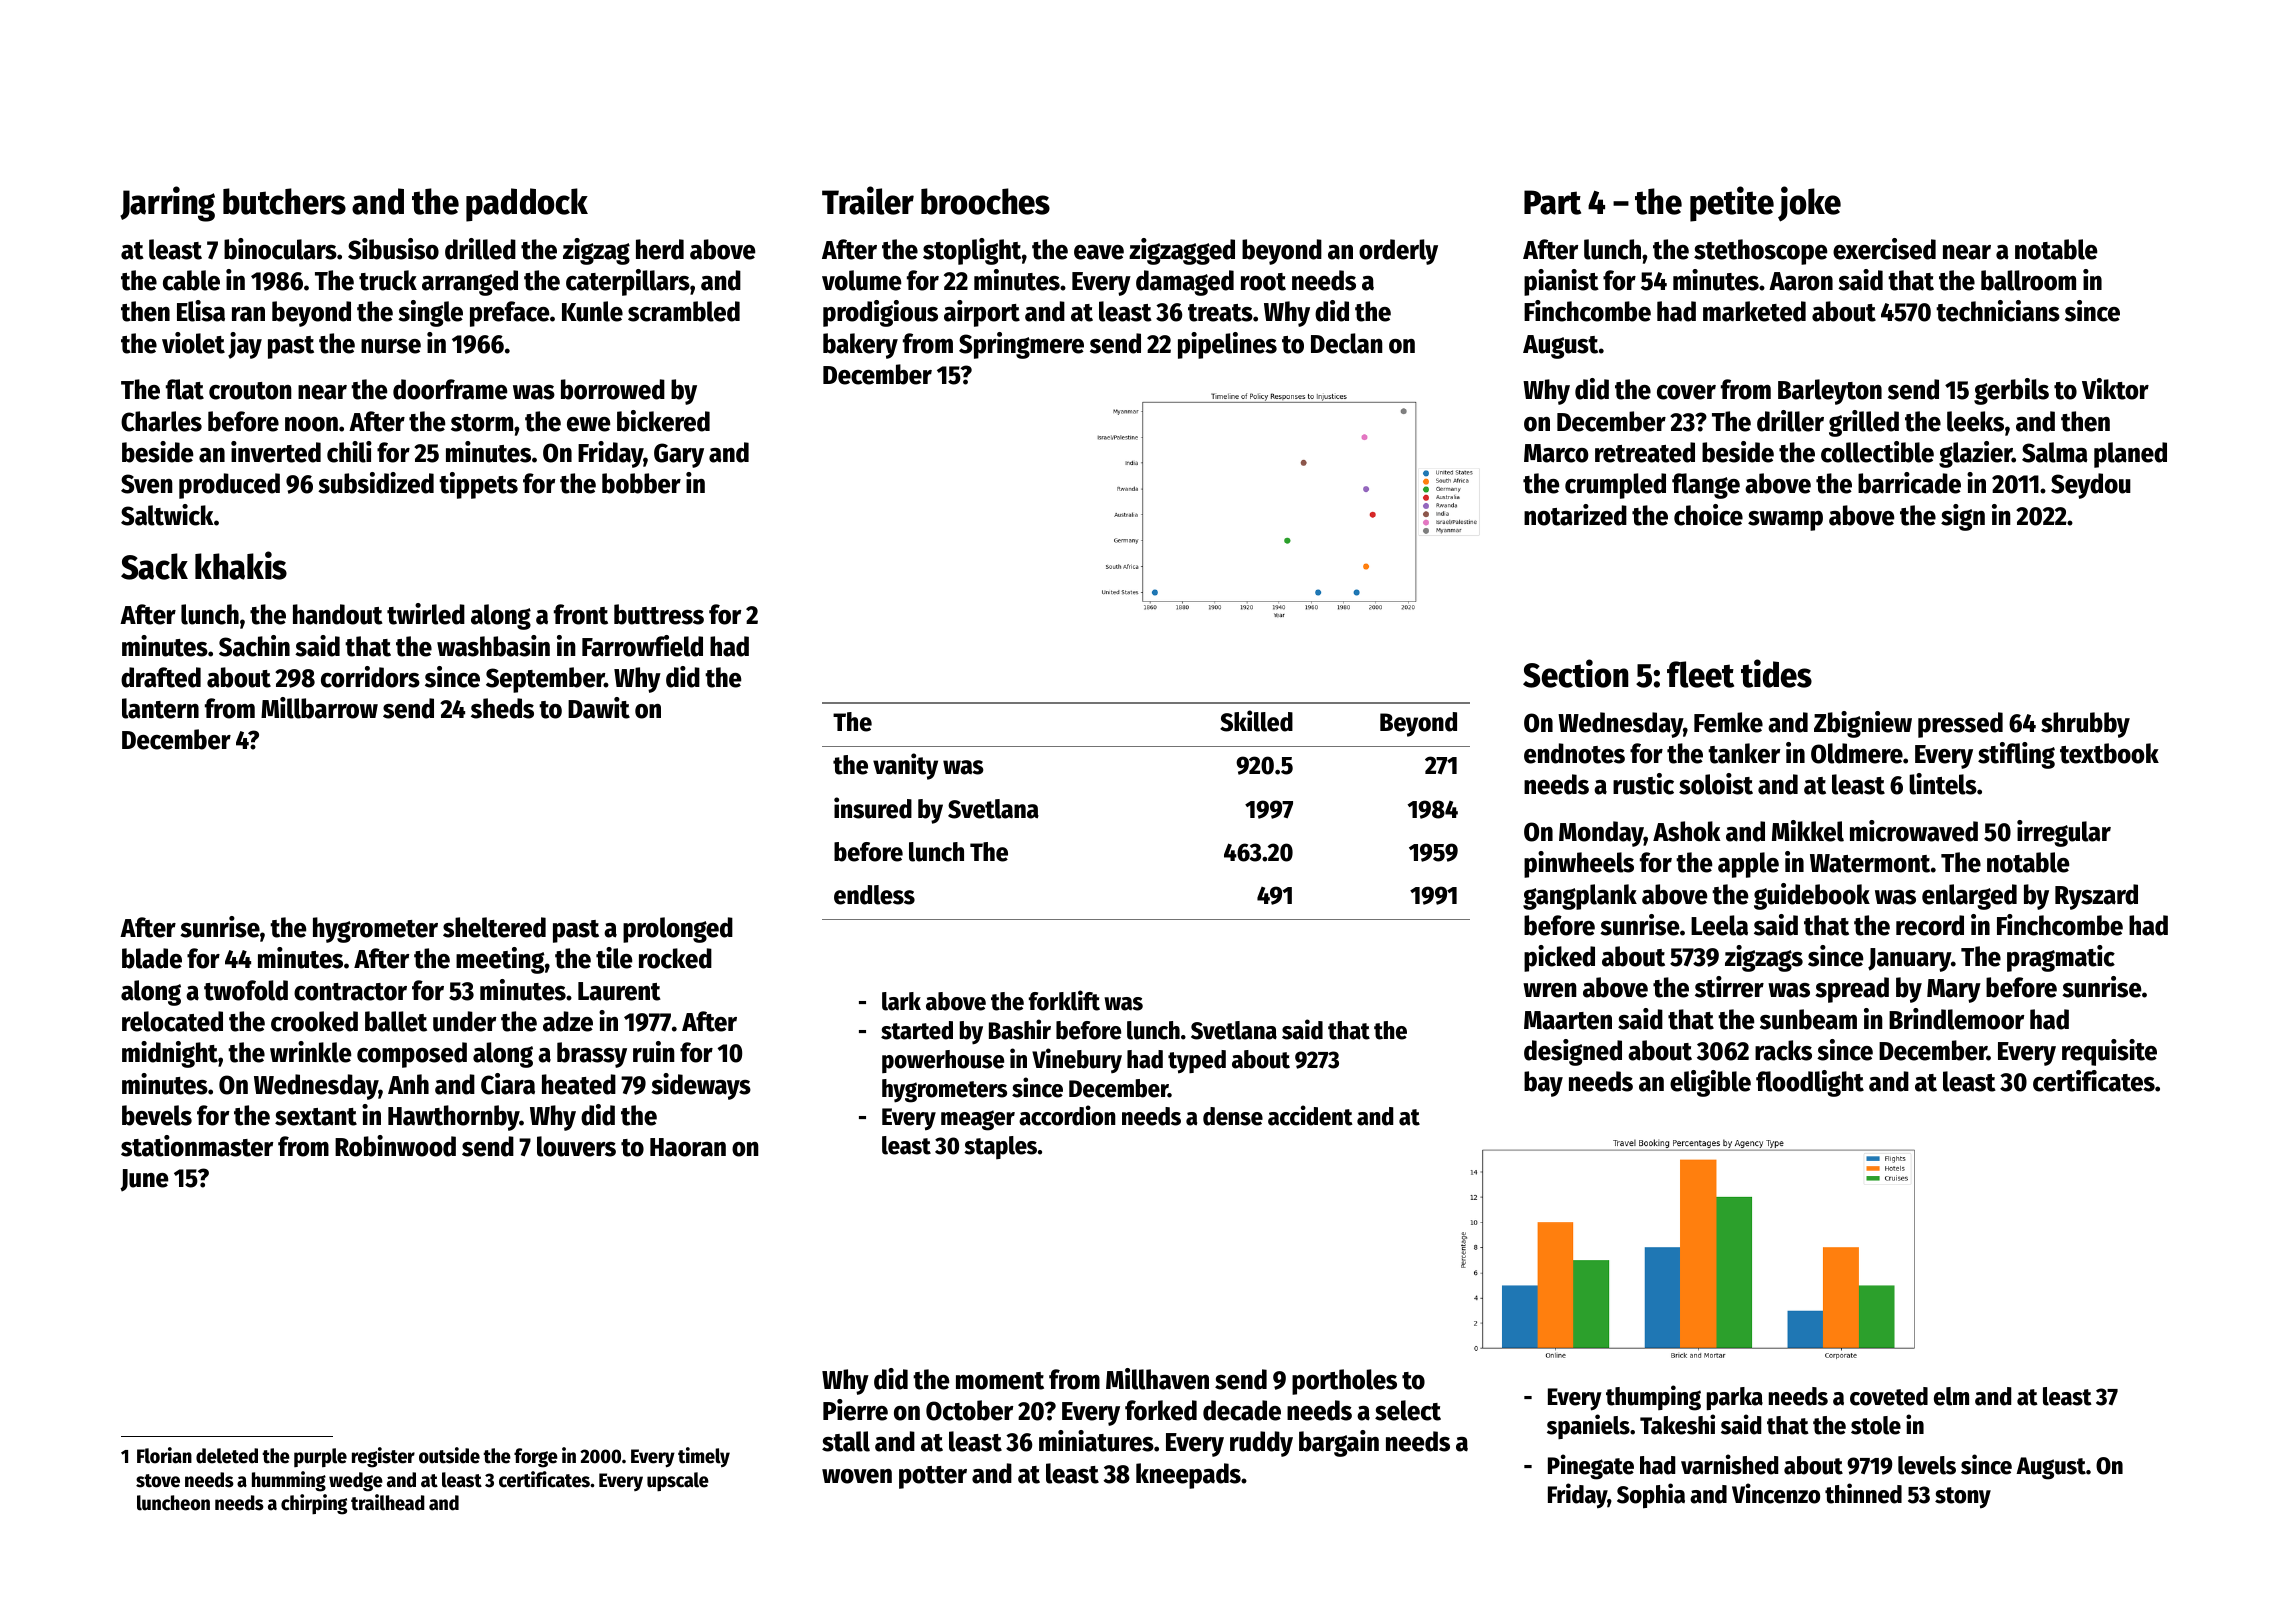 The image size is (2292, 1620). Describe the element at coordinates (1744, 753) in the screenshot. I see `tanker` at that location.
